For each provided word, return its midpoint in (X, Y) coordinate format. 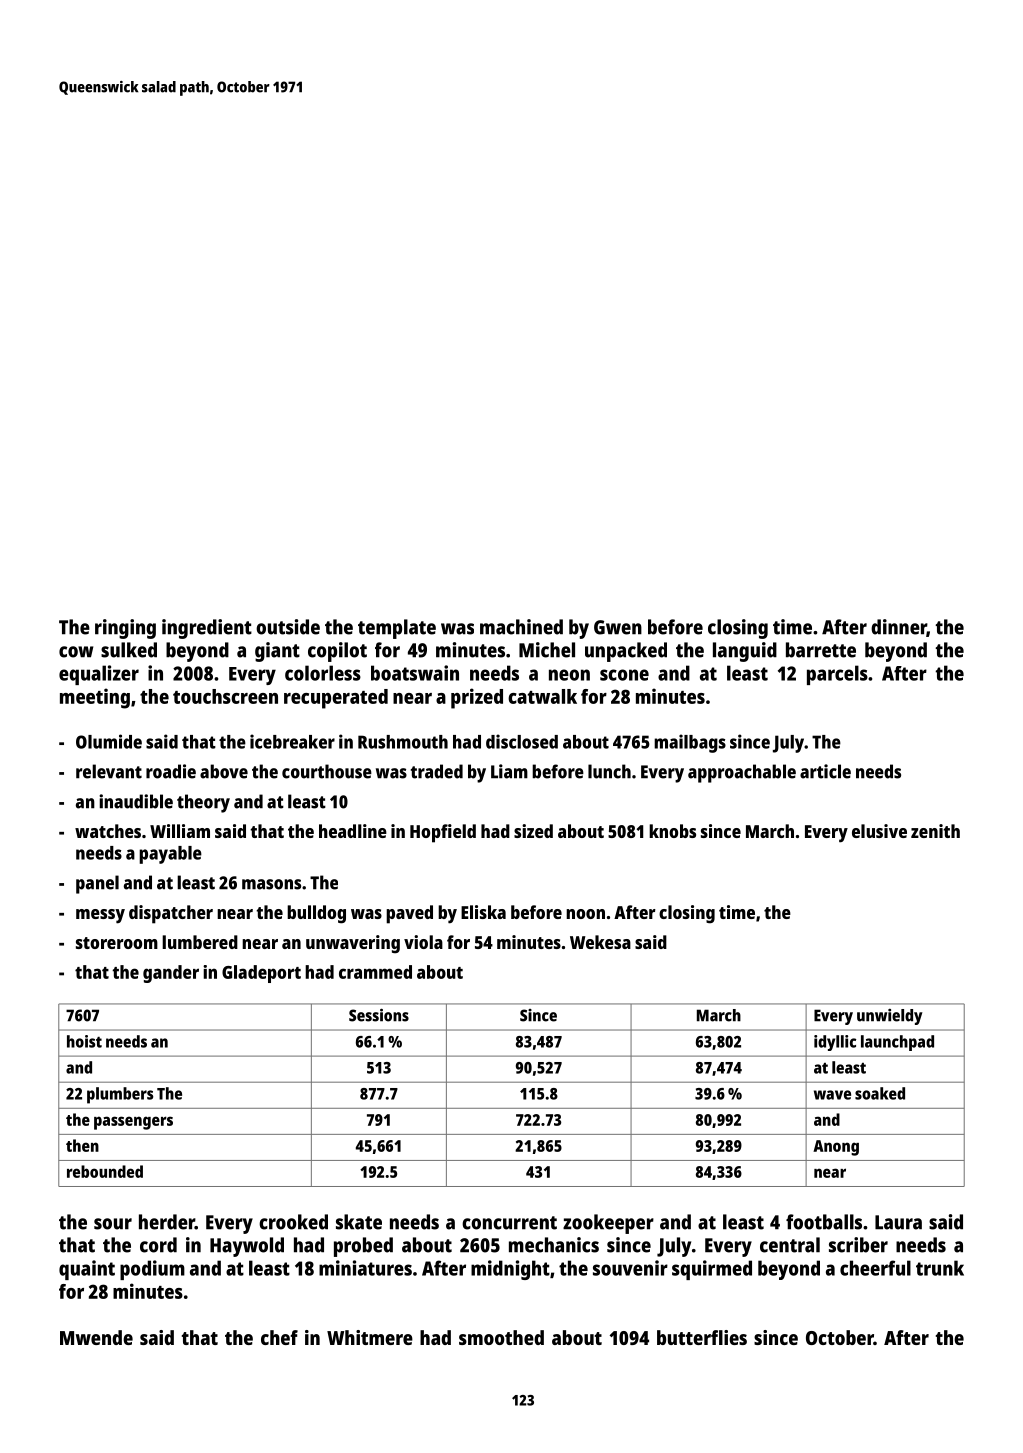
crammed (375, 972)
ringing (125, 629)
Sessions (379, 1015)
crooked (293, 1222)
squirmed (712, 1270)
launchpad (897, 1043)
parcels (837, 675)
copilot (337, 652)
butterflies (702, 1337)
